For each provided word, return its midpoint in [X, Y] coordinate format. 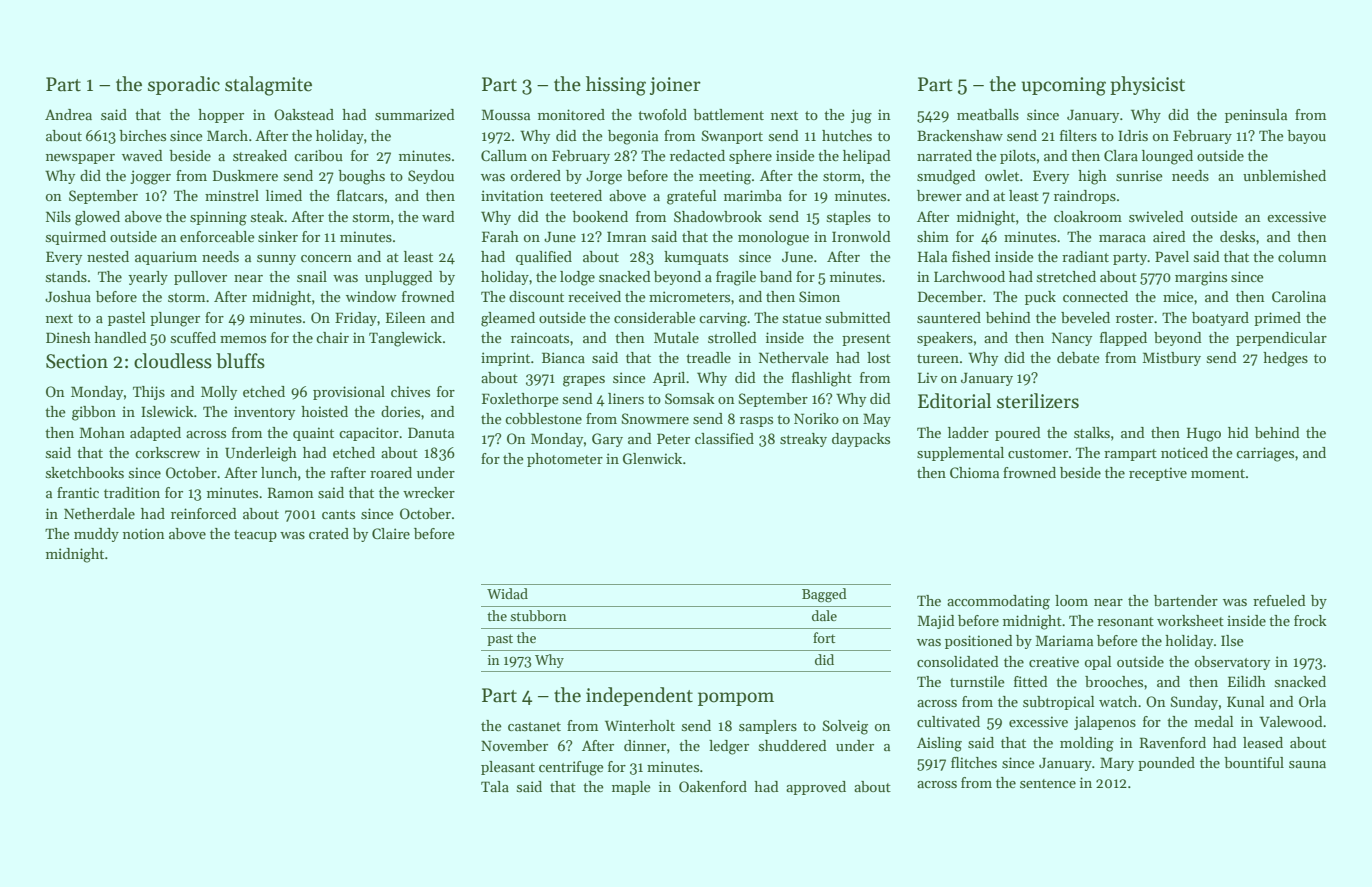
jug [861, 116]
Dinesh [68, 337]
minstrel [232, 195]
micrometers [689, 296]
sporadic [184, 85]
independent [639, 696]
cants [338, 514]
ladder [968, 432]
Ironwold [861, 236]
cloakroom [1088, 216]
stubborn [538, 615]
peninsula [1256, 116]
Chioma [974, 472]
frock [1310, 620]
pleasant [508, 768]
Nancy [1072, 339]
